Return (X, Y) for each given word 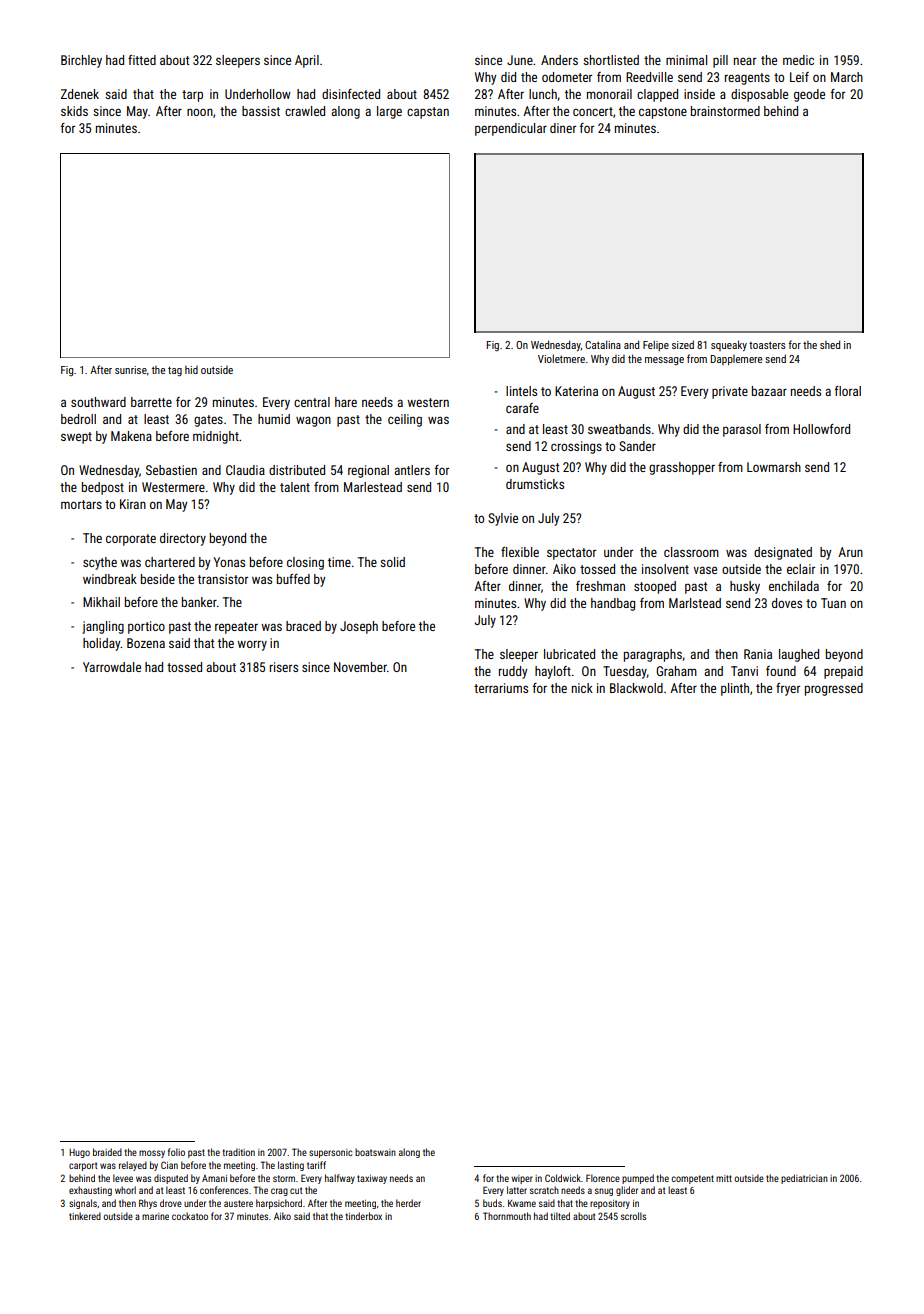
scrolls (633, 1216)
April (307, 61)
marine (155, 1216)
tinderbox (363, 1216)
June (520, 60)
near (745, 61)
